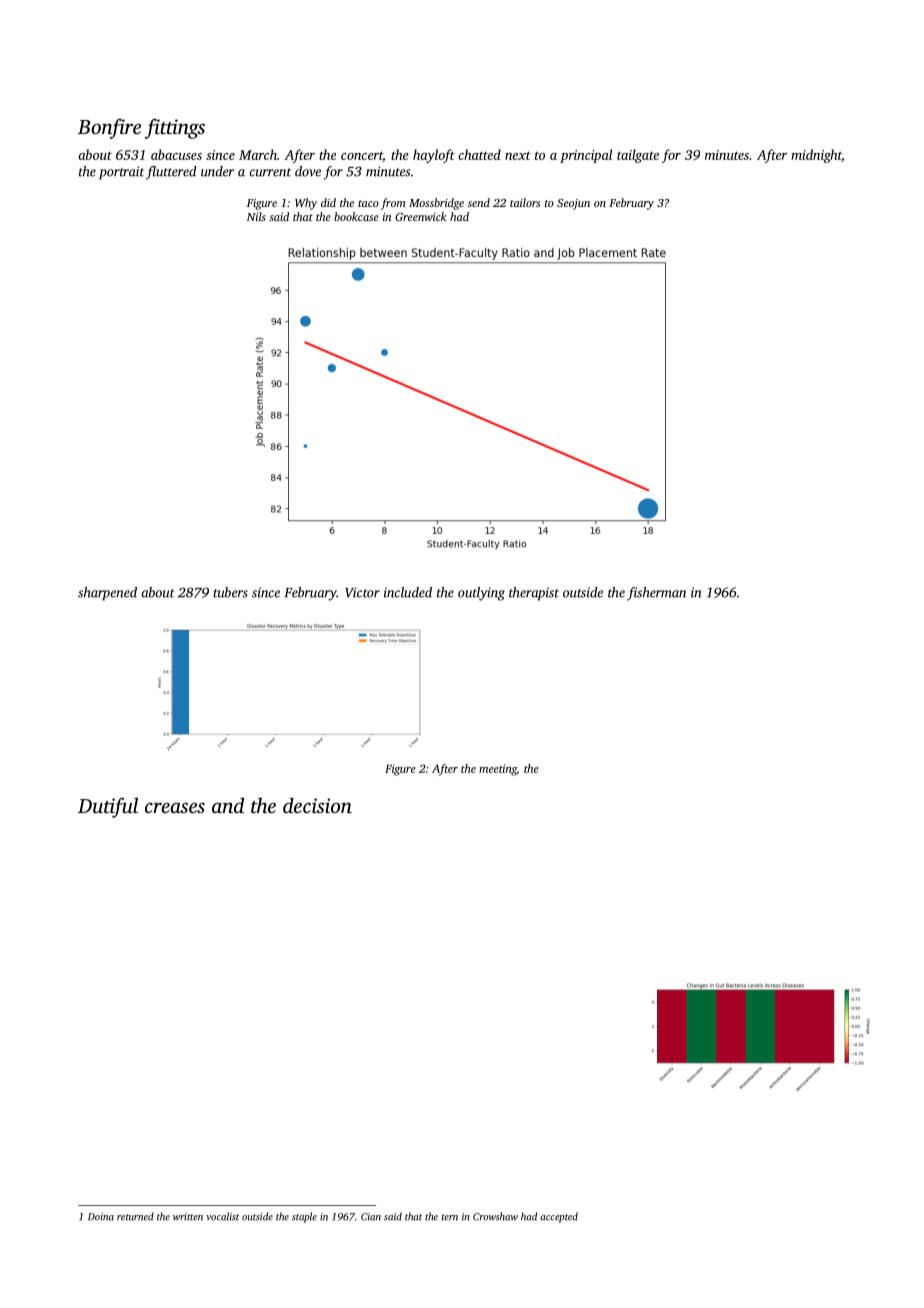 The width and height of the page is (924, 1308). I want to click on sharpened, so click(107, 594).
